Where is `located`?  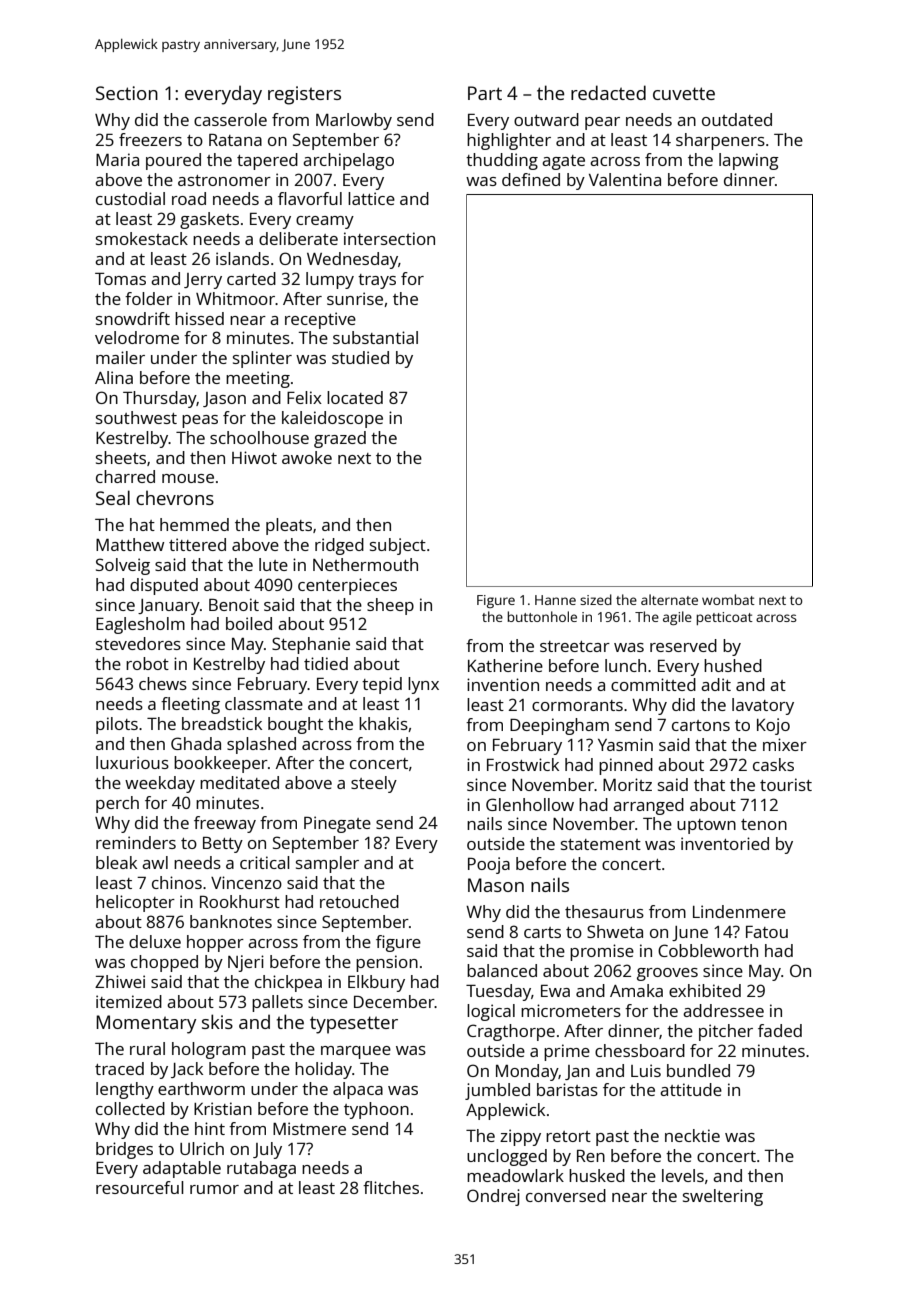 located is located at coordinates (355, 397).
